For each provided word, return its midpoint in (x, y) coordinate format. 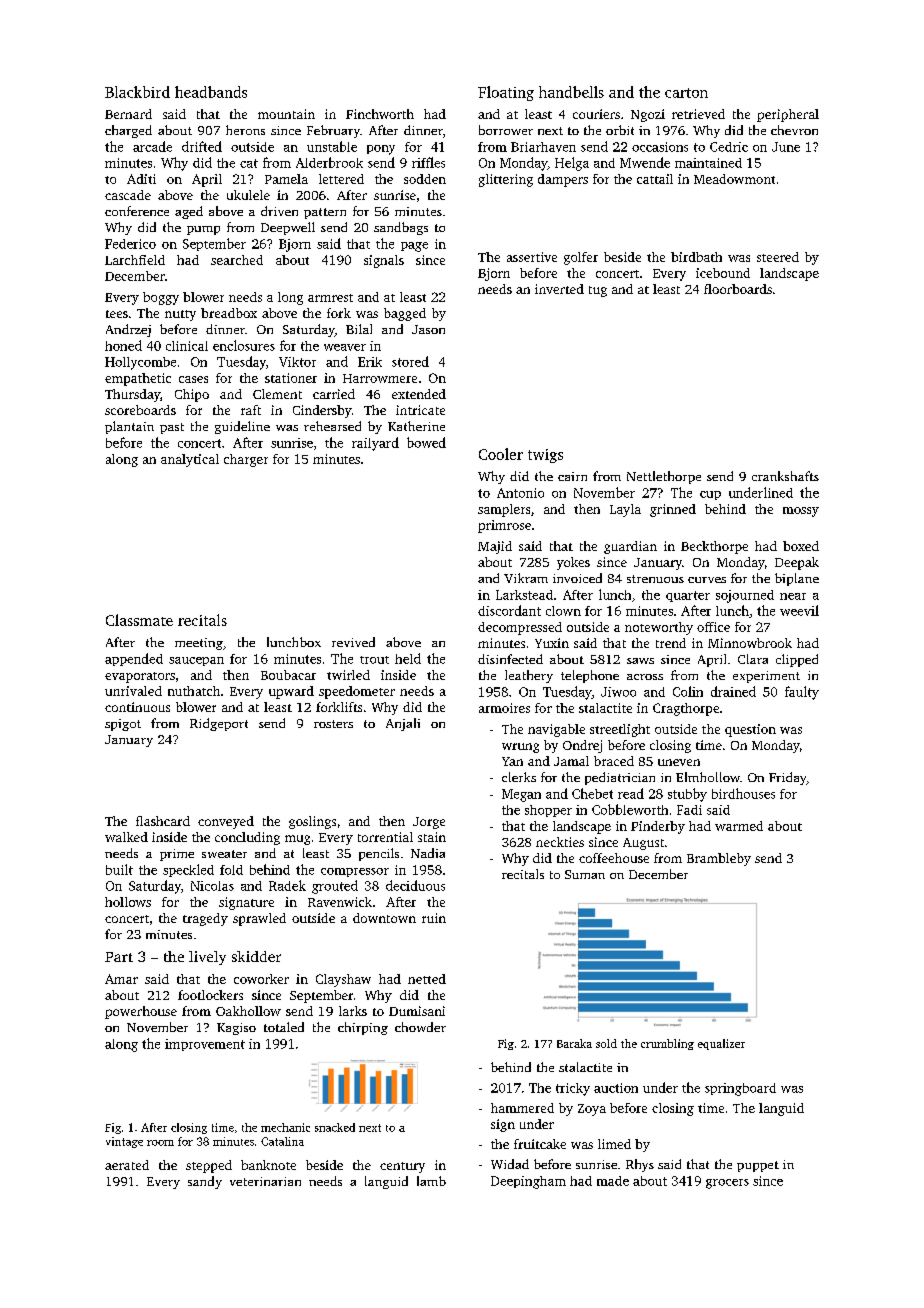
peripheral (788, 115)
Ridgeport (219, 724)
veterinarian (265, 1181)
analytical (190, 460)
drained (733, 691)
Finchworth (380, 114)
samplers (504, 510)
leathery (529, 676)
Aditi (141, 179)
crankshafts (785, 476)
